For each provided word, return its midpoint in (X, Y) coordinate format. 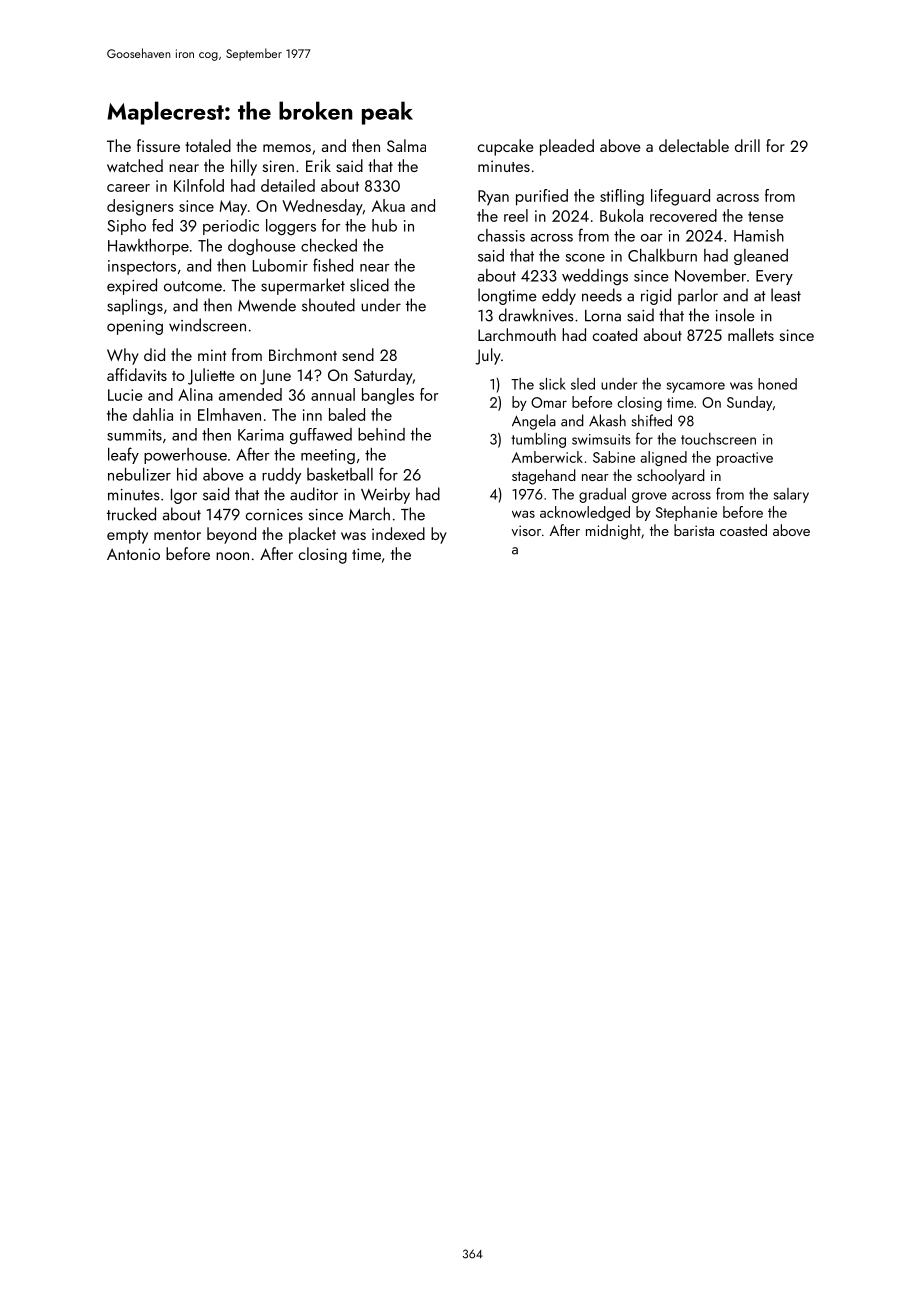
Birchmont (303, 354)
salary (791, 495)
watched (135, 165)
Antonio (133, 554)
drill (747, 145)
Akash (607, 420)
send (358, 354)
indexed (398, 533)
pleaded (567, 147)
